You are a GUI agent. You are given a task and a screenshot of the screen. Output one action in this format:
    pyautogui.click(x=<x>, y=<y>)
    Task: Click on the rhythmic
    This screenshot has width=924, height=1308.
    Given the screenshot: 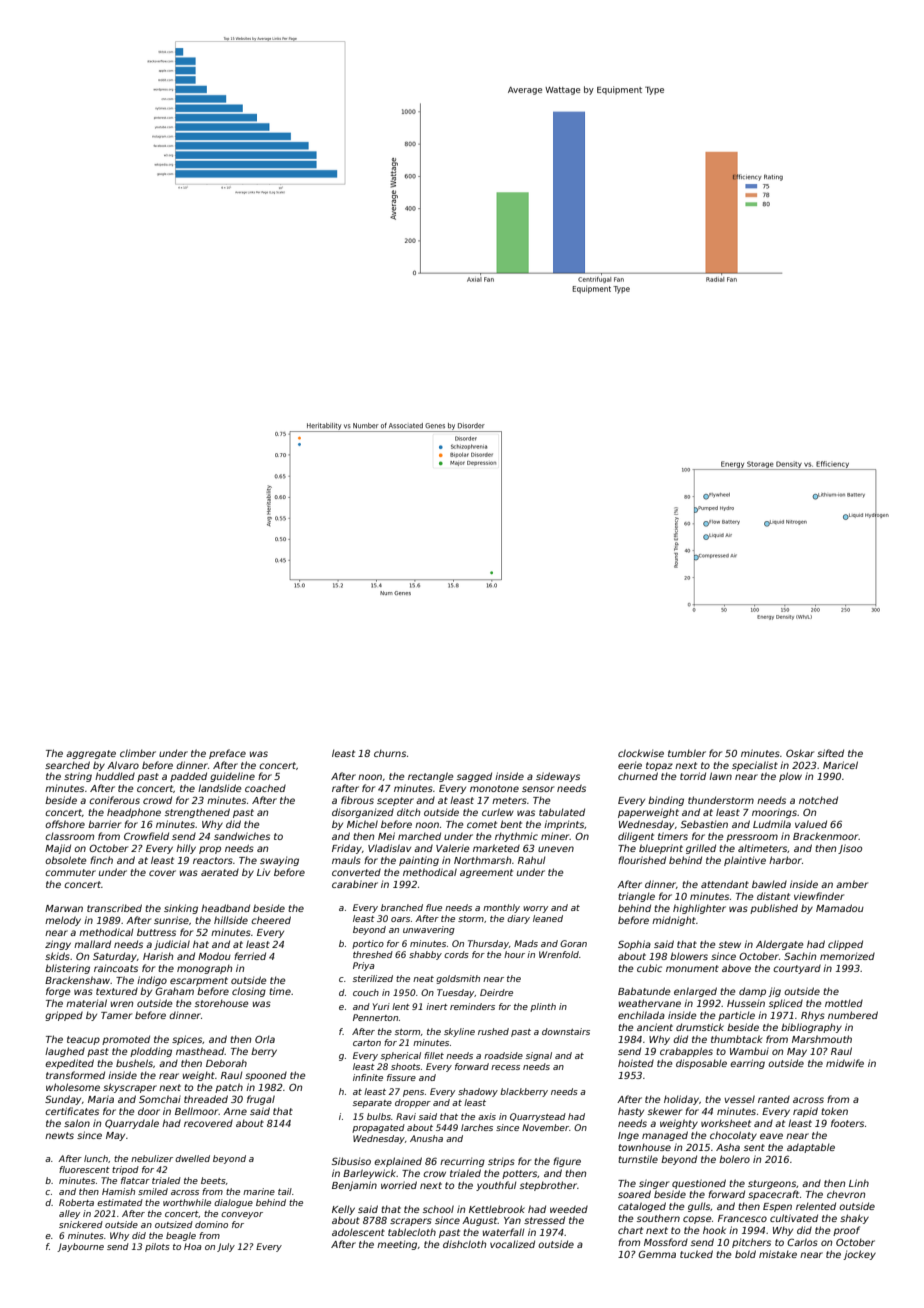 What is the action you would take?
    pyautogui.click(x=516, y=837)
